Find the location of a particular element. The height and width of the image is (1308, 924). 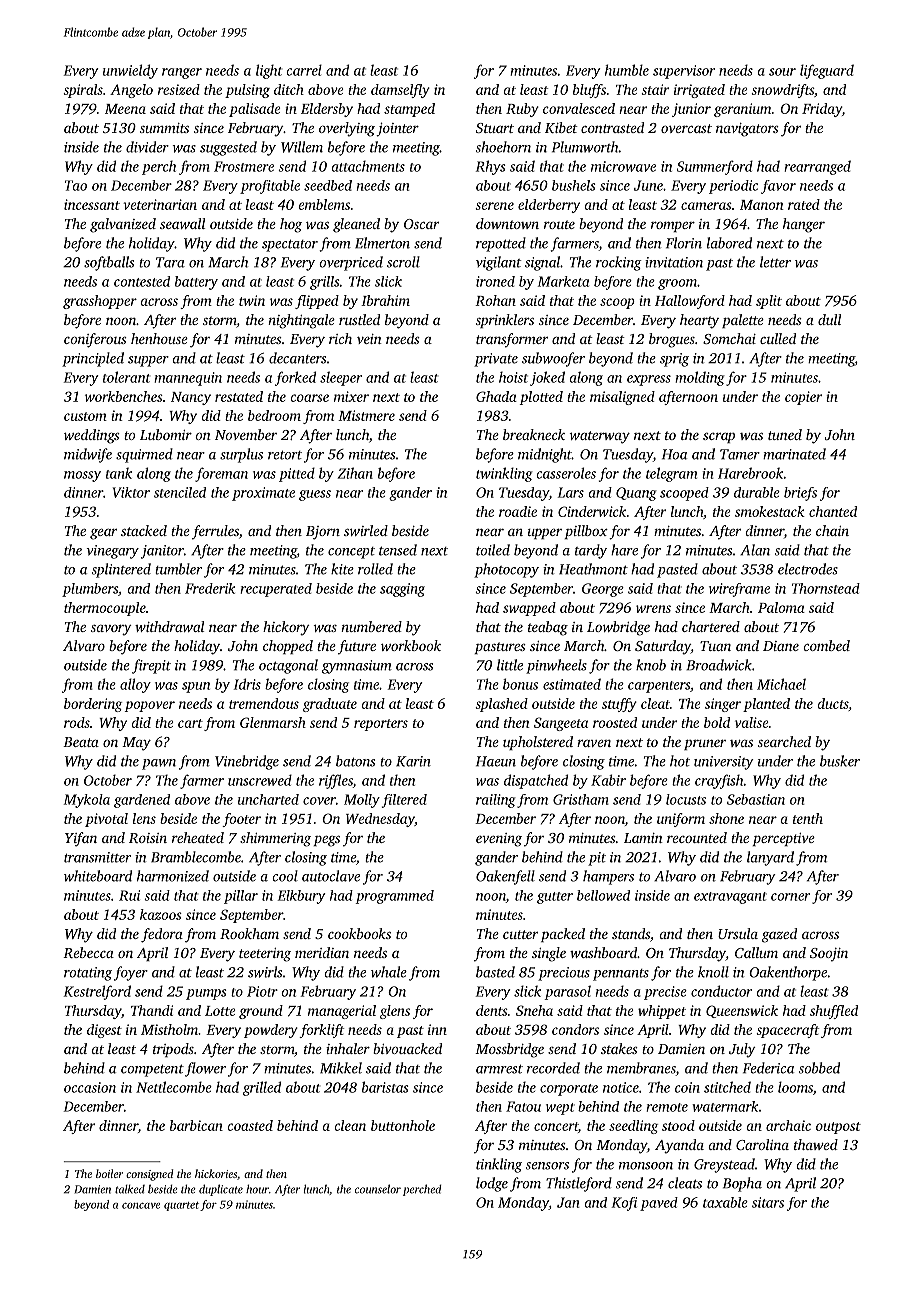

midnight is located at coordinates (545, 455).
